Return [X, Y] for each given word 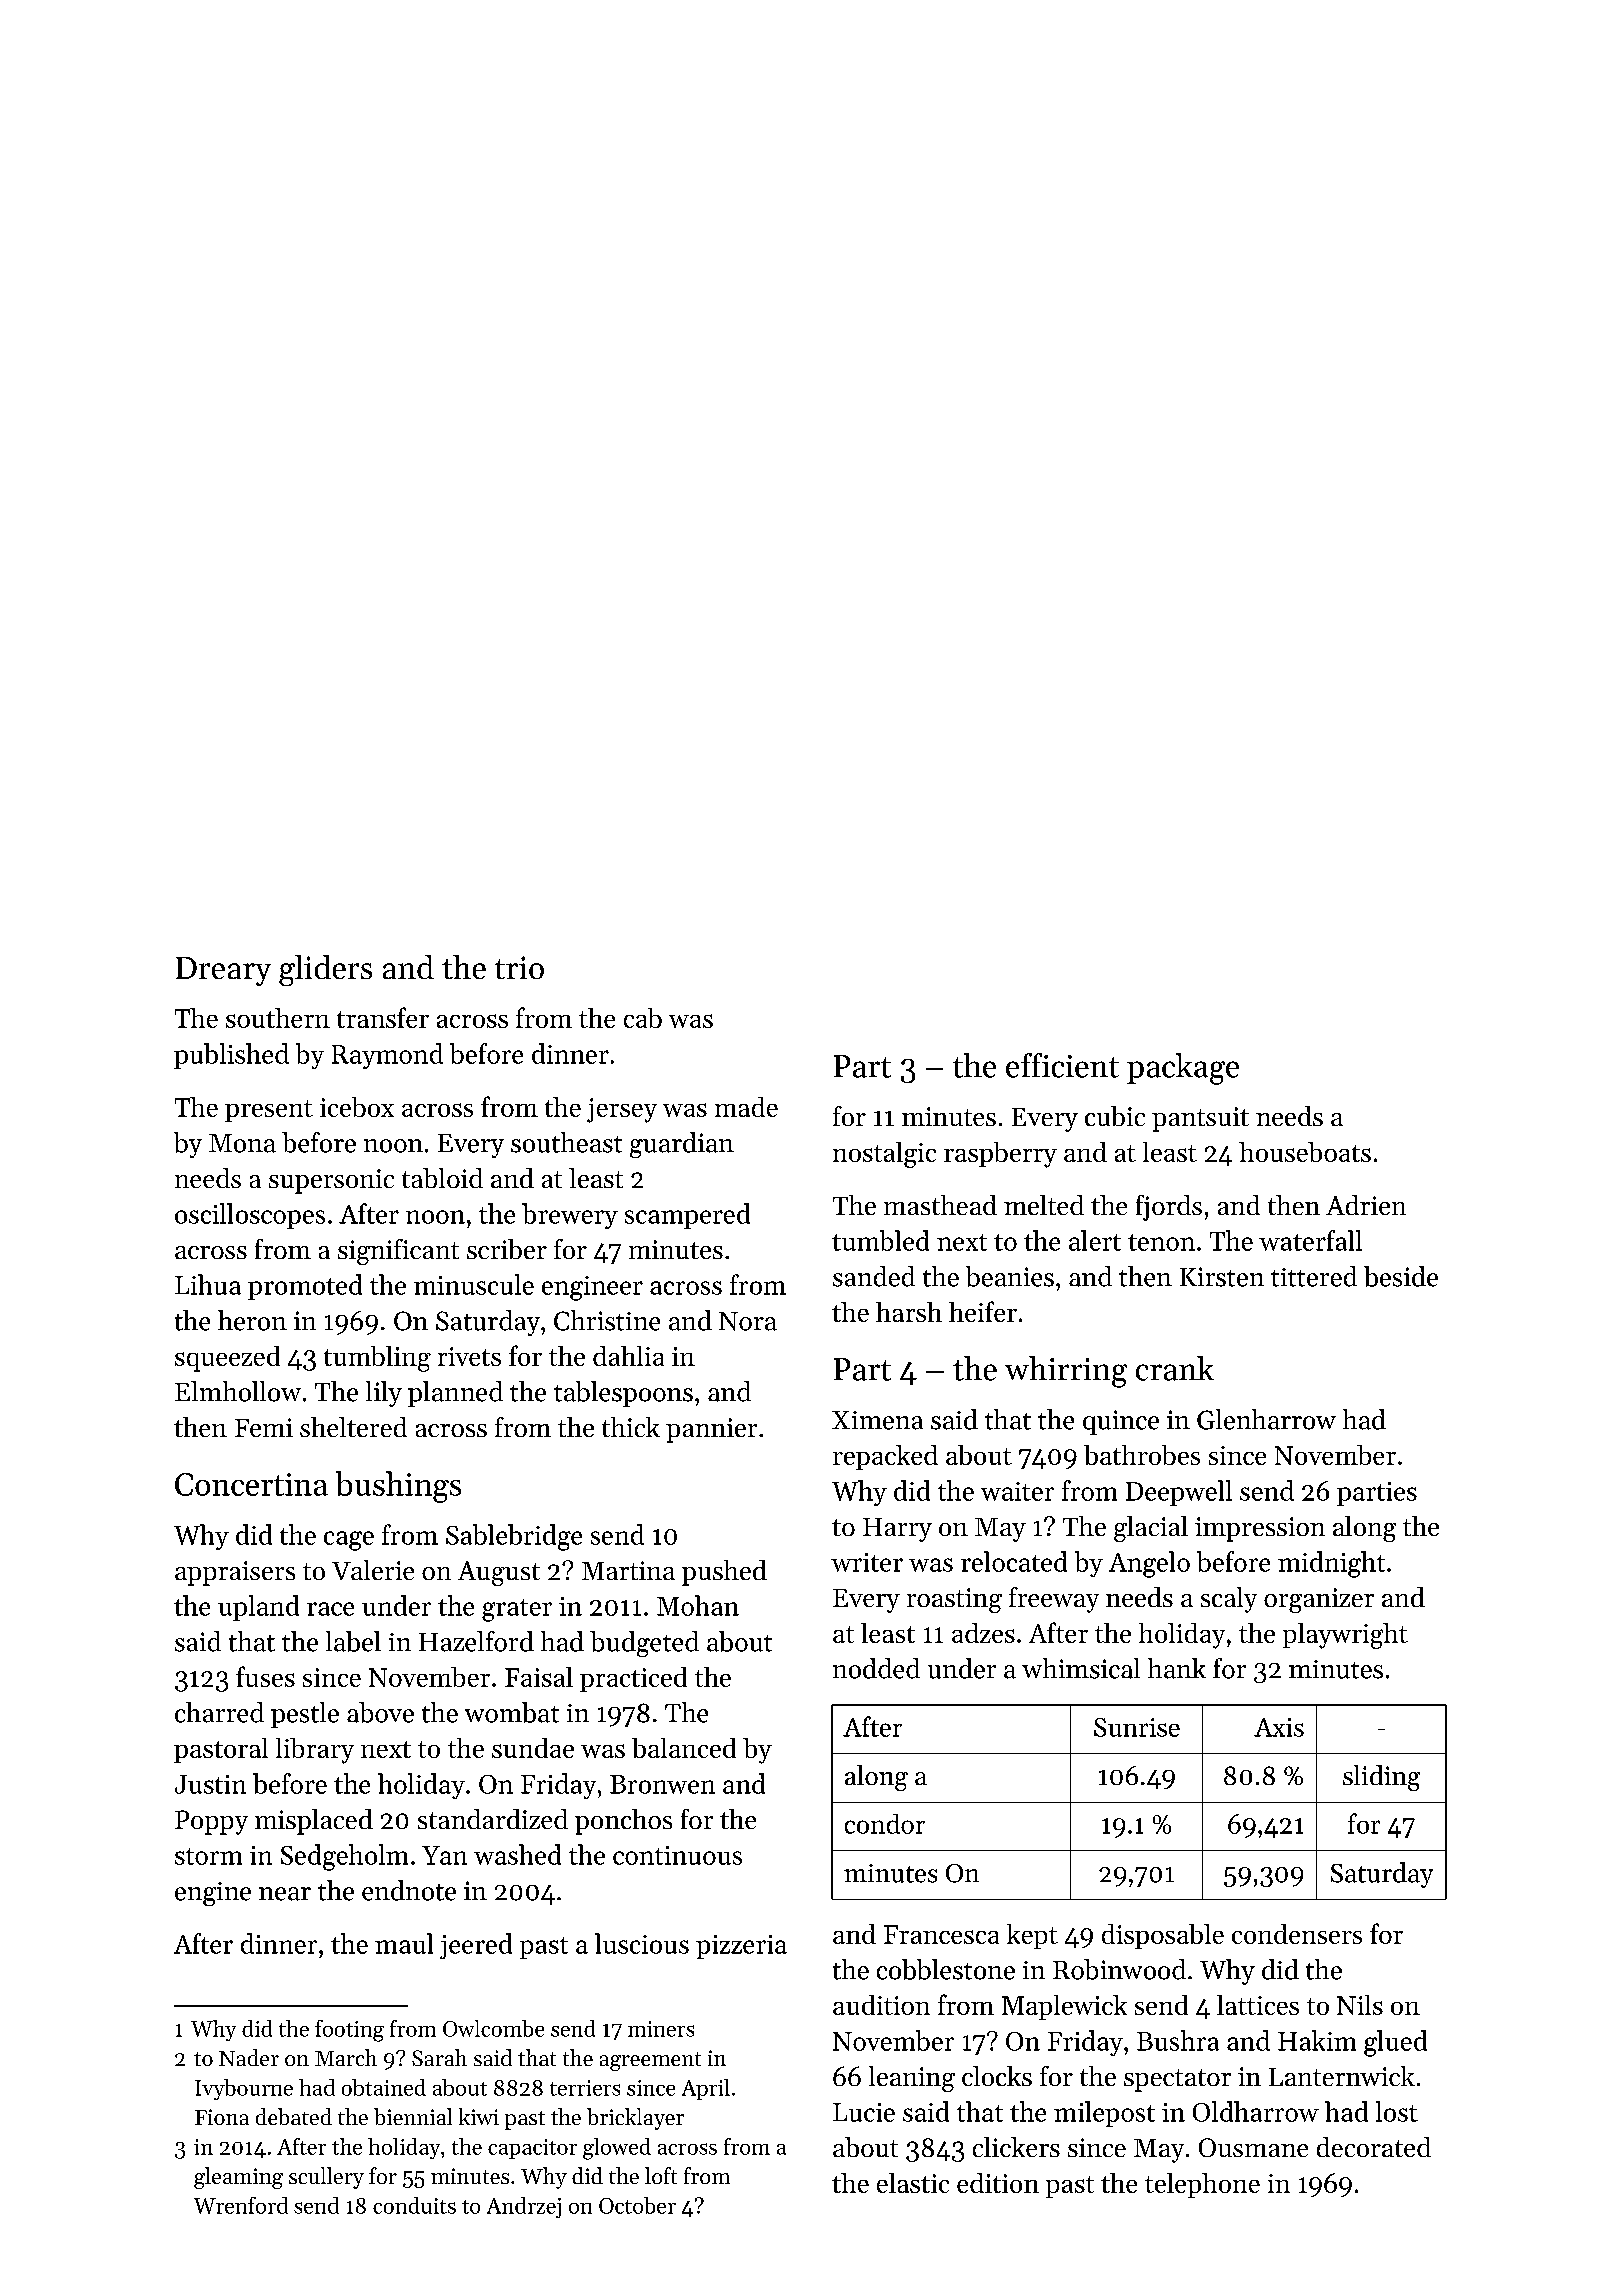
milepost [1104, 2114]
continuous [677, 1855]
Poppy [211, 1822]
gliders [325, 970]
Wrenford [241, 2205]
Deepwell [1179, 1493]
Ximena [877, 1420]
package [1183, 1069]
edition [998, 2183]
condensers [1297, 1934]
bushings [398, 1487]
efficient [1062, 1065]
